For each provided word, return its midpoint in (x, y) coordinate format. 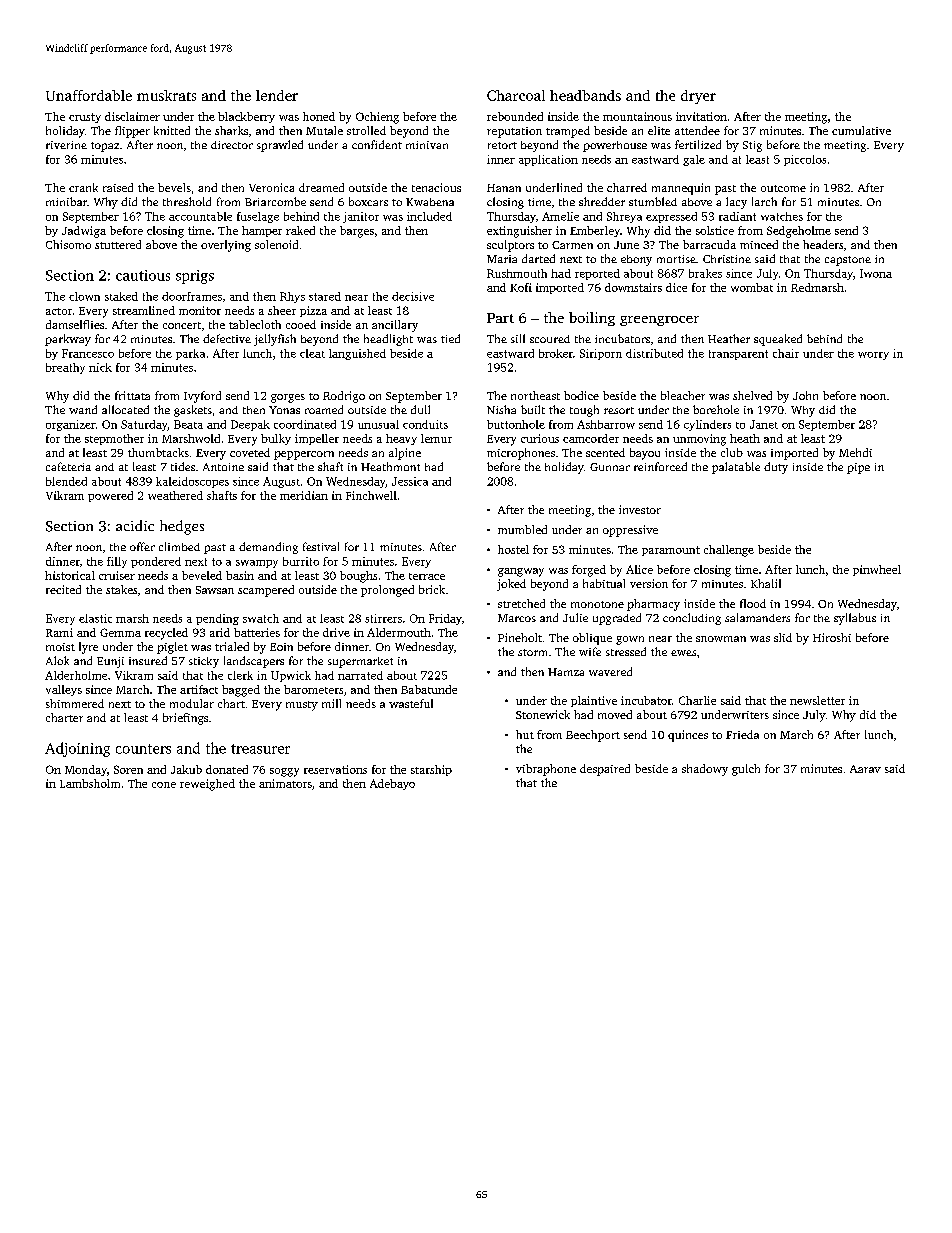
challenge (729, 551)
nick (100, 367)
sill (518, 338)
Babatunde (429, 689)
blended (66, 481)
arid (220, 632)
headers (823, 244)
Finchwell (371, 495)
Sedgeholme (799, 232)
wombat (752, 287)
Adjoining (77, 749)
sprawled (280, 146)
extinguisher (519, 232)
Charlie (697, 700)
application (548, 160)
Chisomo (68, 244)
